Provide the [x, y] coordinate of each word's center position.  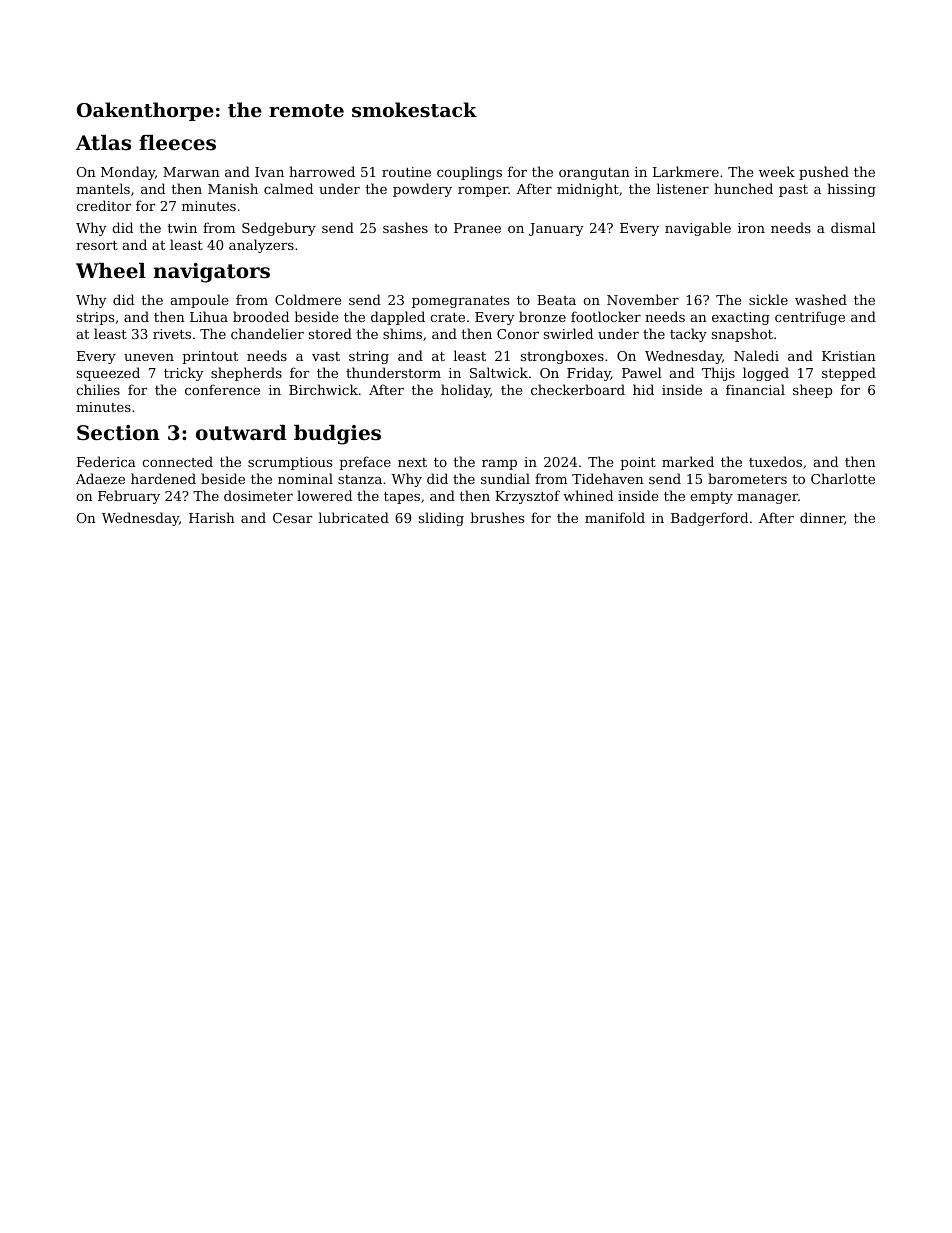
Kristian [849, 356]
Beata [556, 300]
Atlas [103, 143]
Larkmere [686, 171]
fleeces [177, 143]
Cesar [293, 518]
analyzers [261, 246]
